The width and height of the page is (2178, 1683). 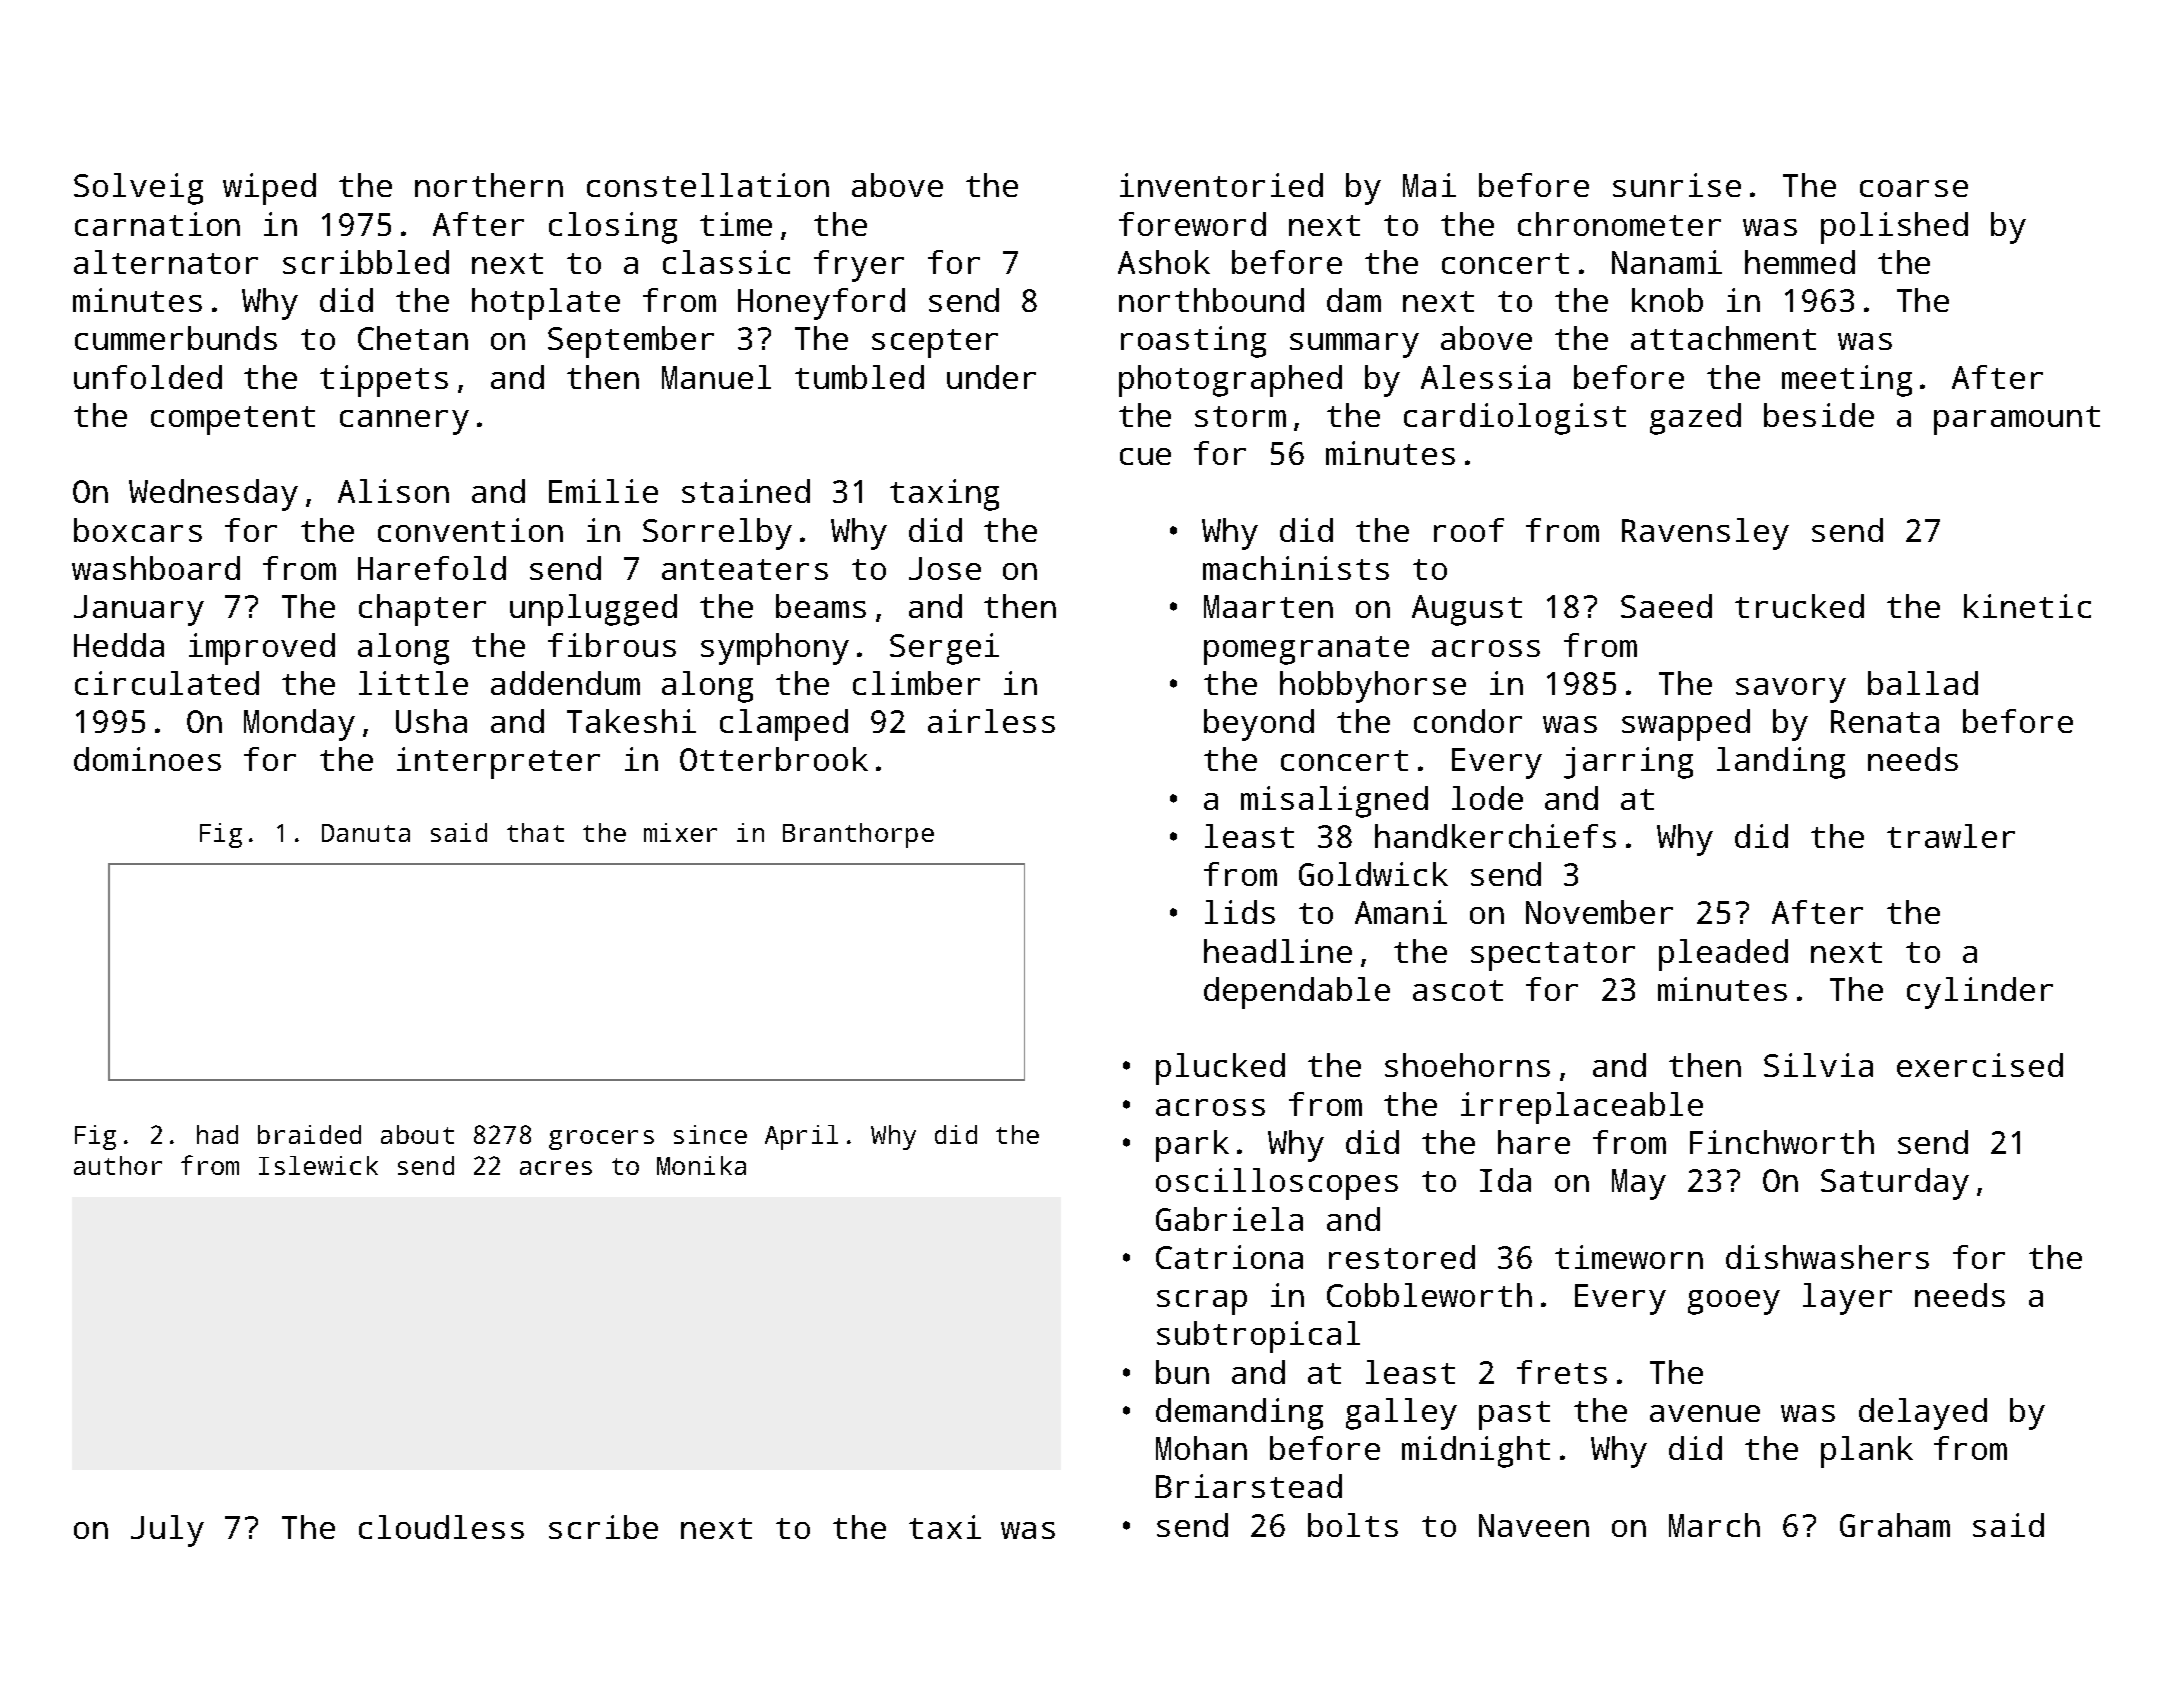 I want to click on sunrise, so click(x=1677, y=185).
